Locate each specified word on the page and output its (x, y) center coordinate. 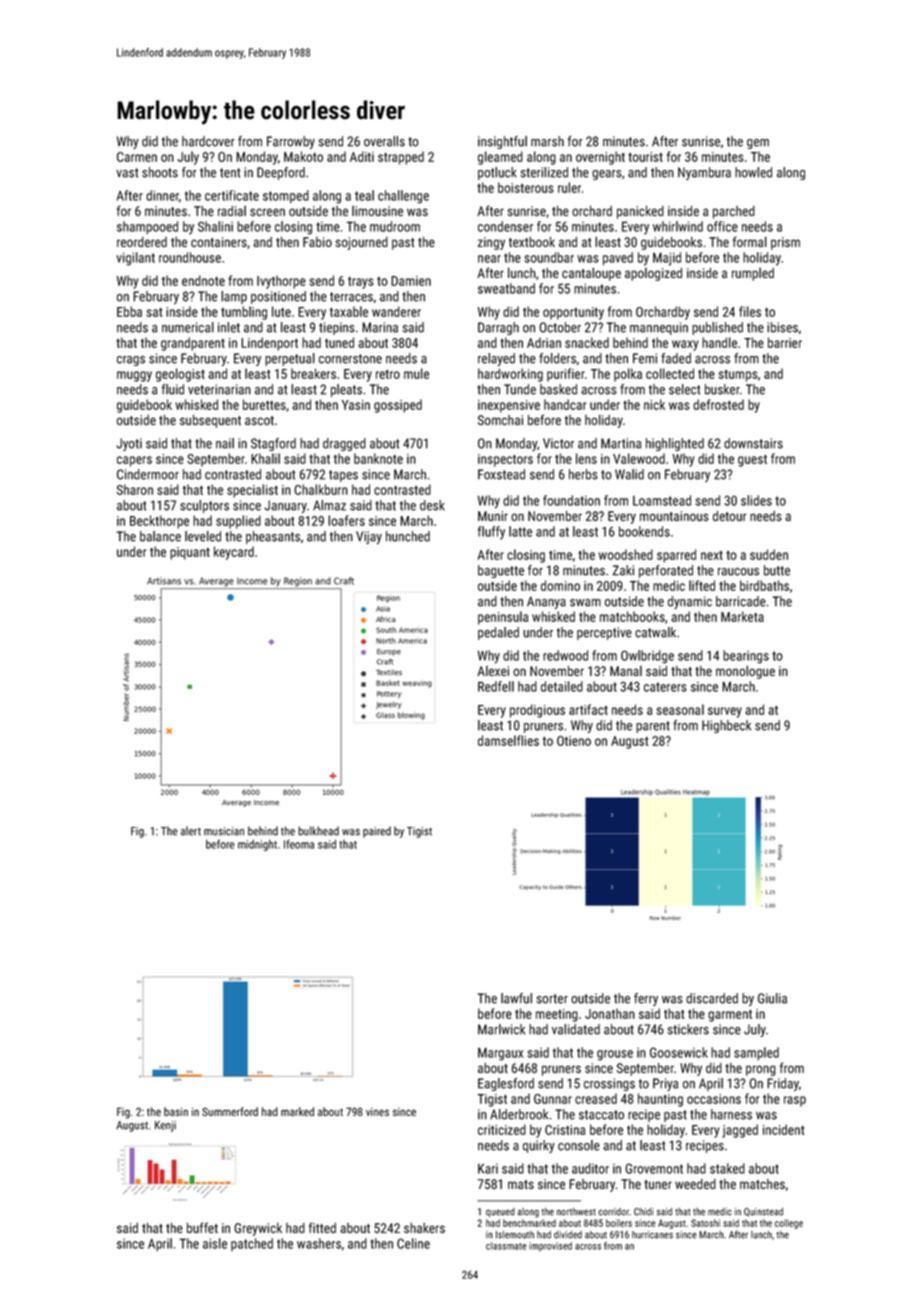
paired (377, 832)
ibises (782, 327)
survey (725, 712)
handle (719, 342)
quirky (539, 1146)
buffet (202, 1227)
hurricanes (652, 1235)
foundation (571, 500)
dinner (162, 195)
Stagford (273, 444)
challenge (403, 197)
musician (224, 831)
